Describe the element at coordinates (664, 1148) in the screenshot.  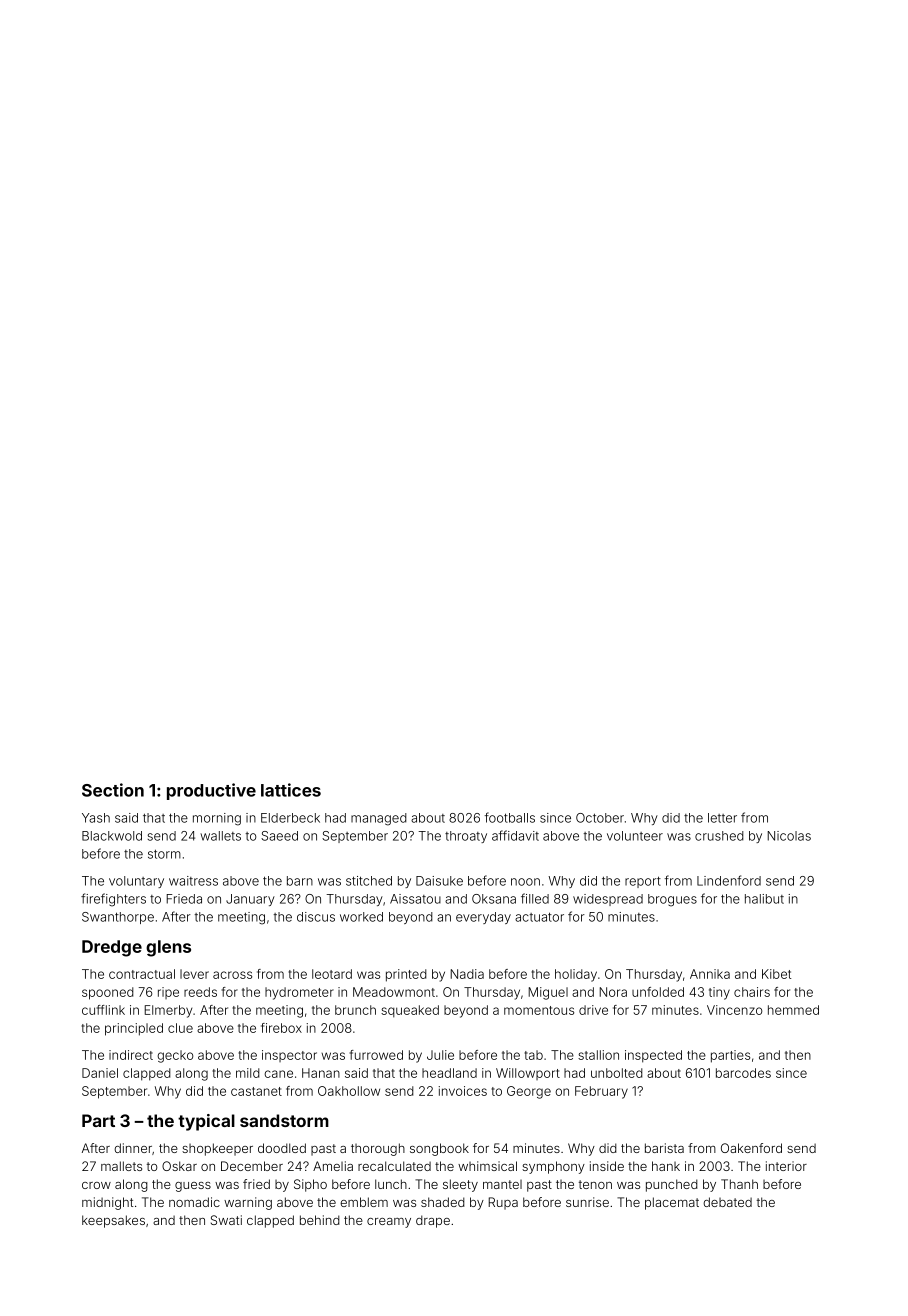
I see `barista` at that location.
